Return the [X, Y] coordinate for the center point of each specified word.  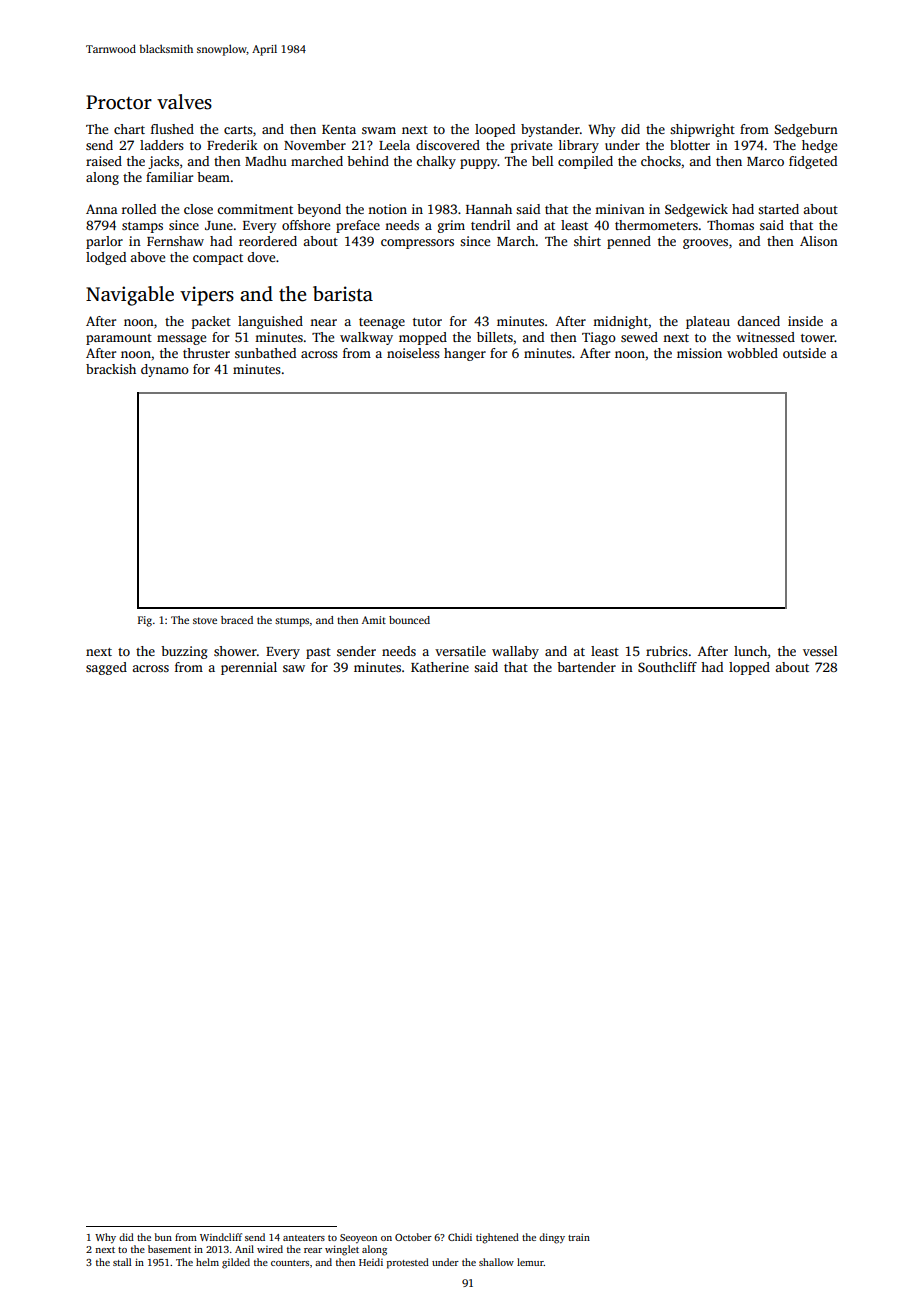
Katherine [440, 667]
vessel [820, 651]
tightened [497, 1238]
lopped [749, 668]
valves [184, 102]
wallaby [515, 652]
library [579, 146]
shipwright [702, 130]
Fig [145, 621]
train [579, 1237]
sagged [106, 668]
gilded [236, 1263]
